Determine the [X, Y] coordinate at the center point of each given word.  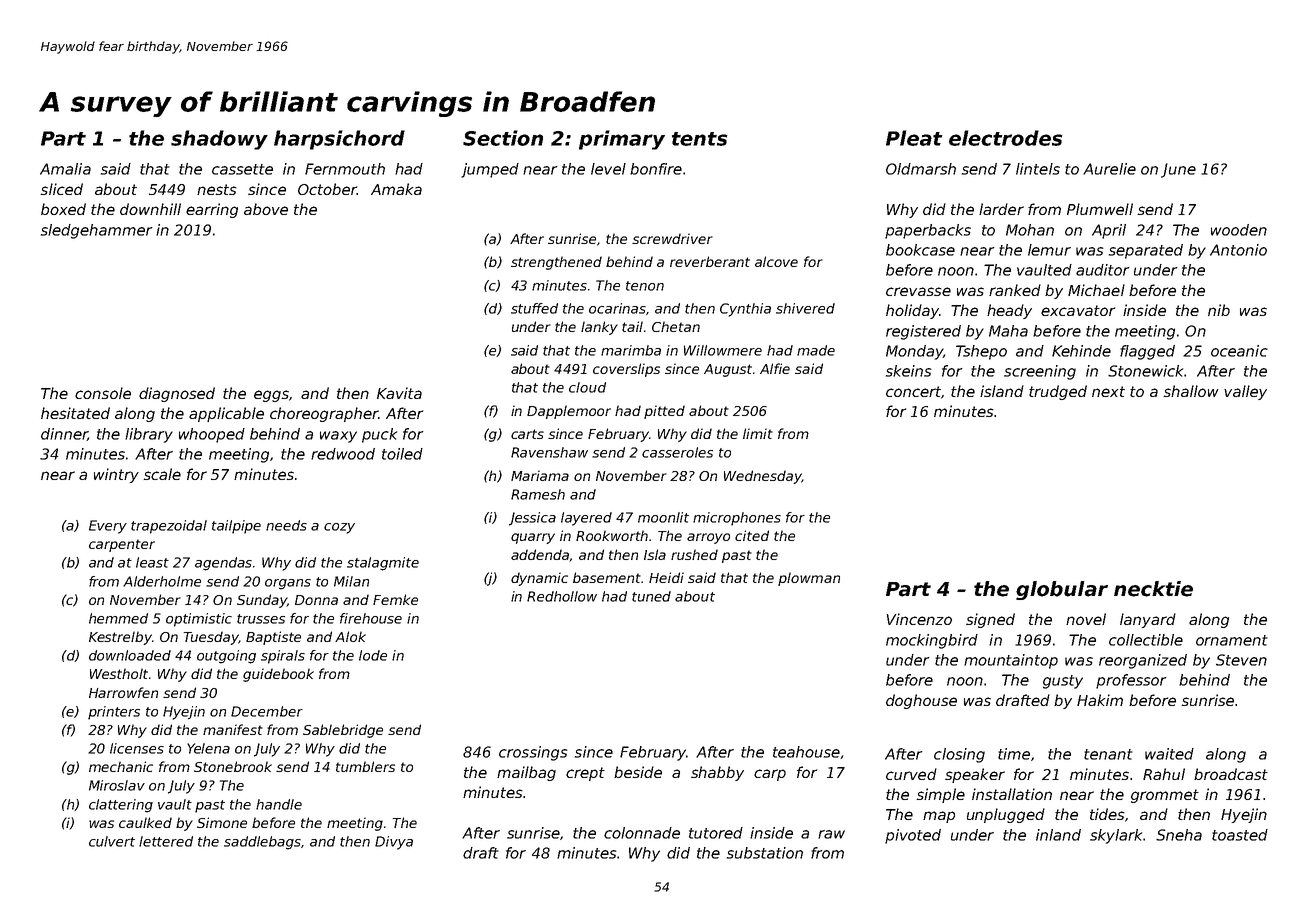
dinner [64, 434]
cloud [587, 387]
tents [700, 139]
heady [1009, 311]
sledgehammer [97, 231]
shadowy [219, 140]
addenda [540, 555]
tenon [645, 286]
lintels [1038, 169]
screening [1040, 372]
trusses [261, 619]
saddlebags [262, 843]
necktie [1153, 589]
